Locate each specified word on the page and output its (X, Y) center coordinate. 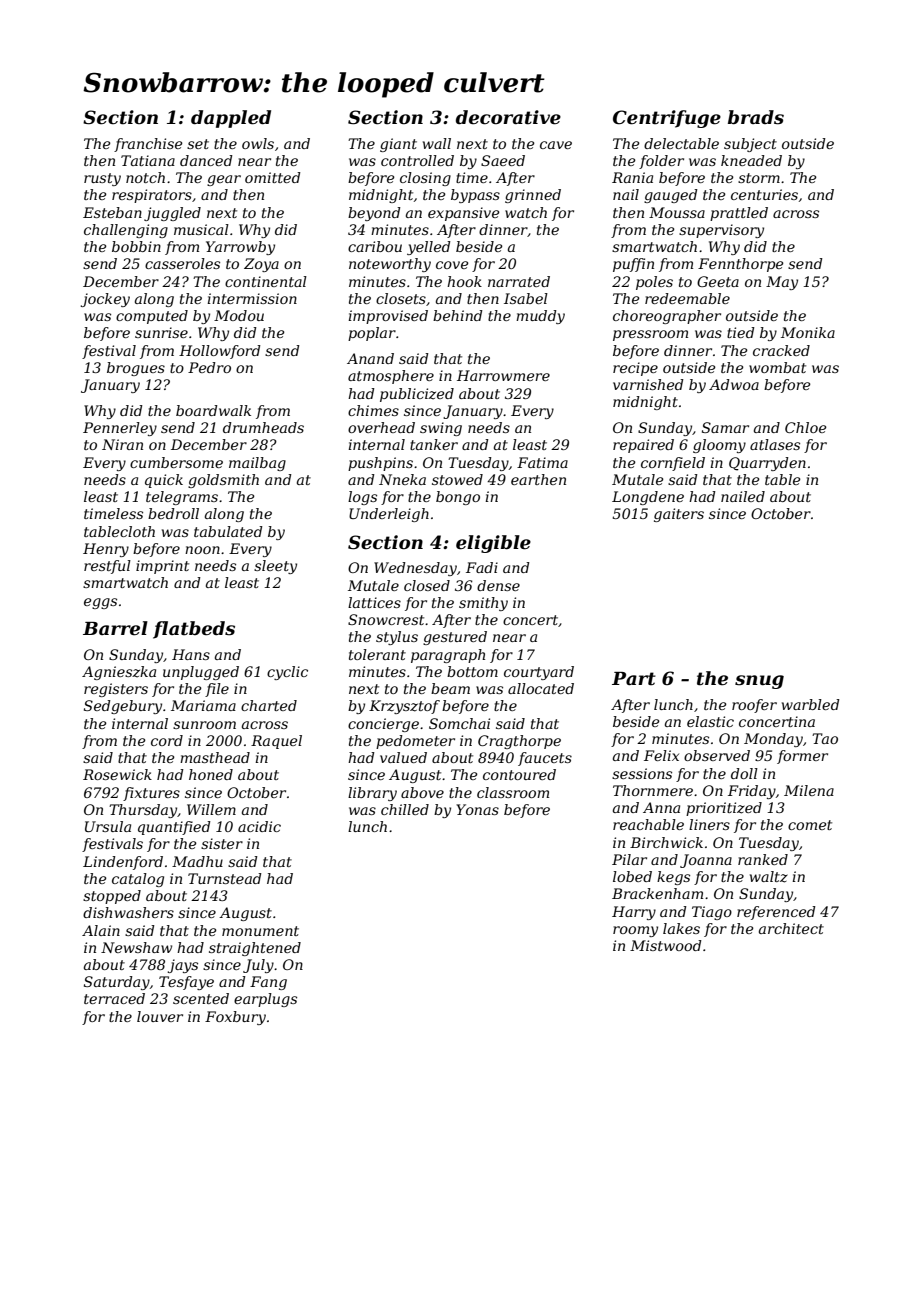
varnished (648, 384)
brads (756, 117)
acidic (259, 826)
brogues (136, 369)
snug (759, 682)
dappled (231, 119)
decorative (508, 117)
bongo (458, 498)
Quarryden (767, 464)
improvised (388, 317)
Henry (106, 550)
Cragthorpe (519, 742)
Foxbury (235, 1018)
